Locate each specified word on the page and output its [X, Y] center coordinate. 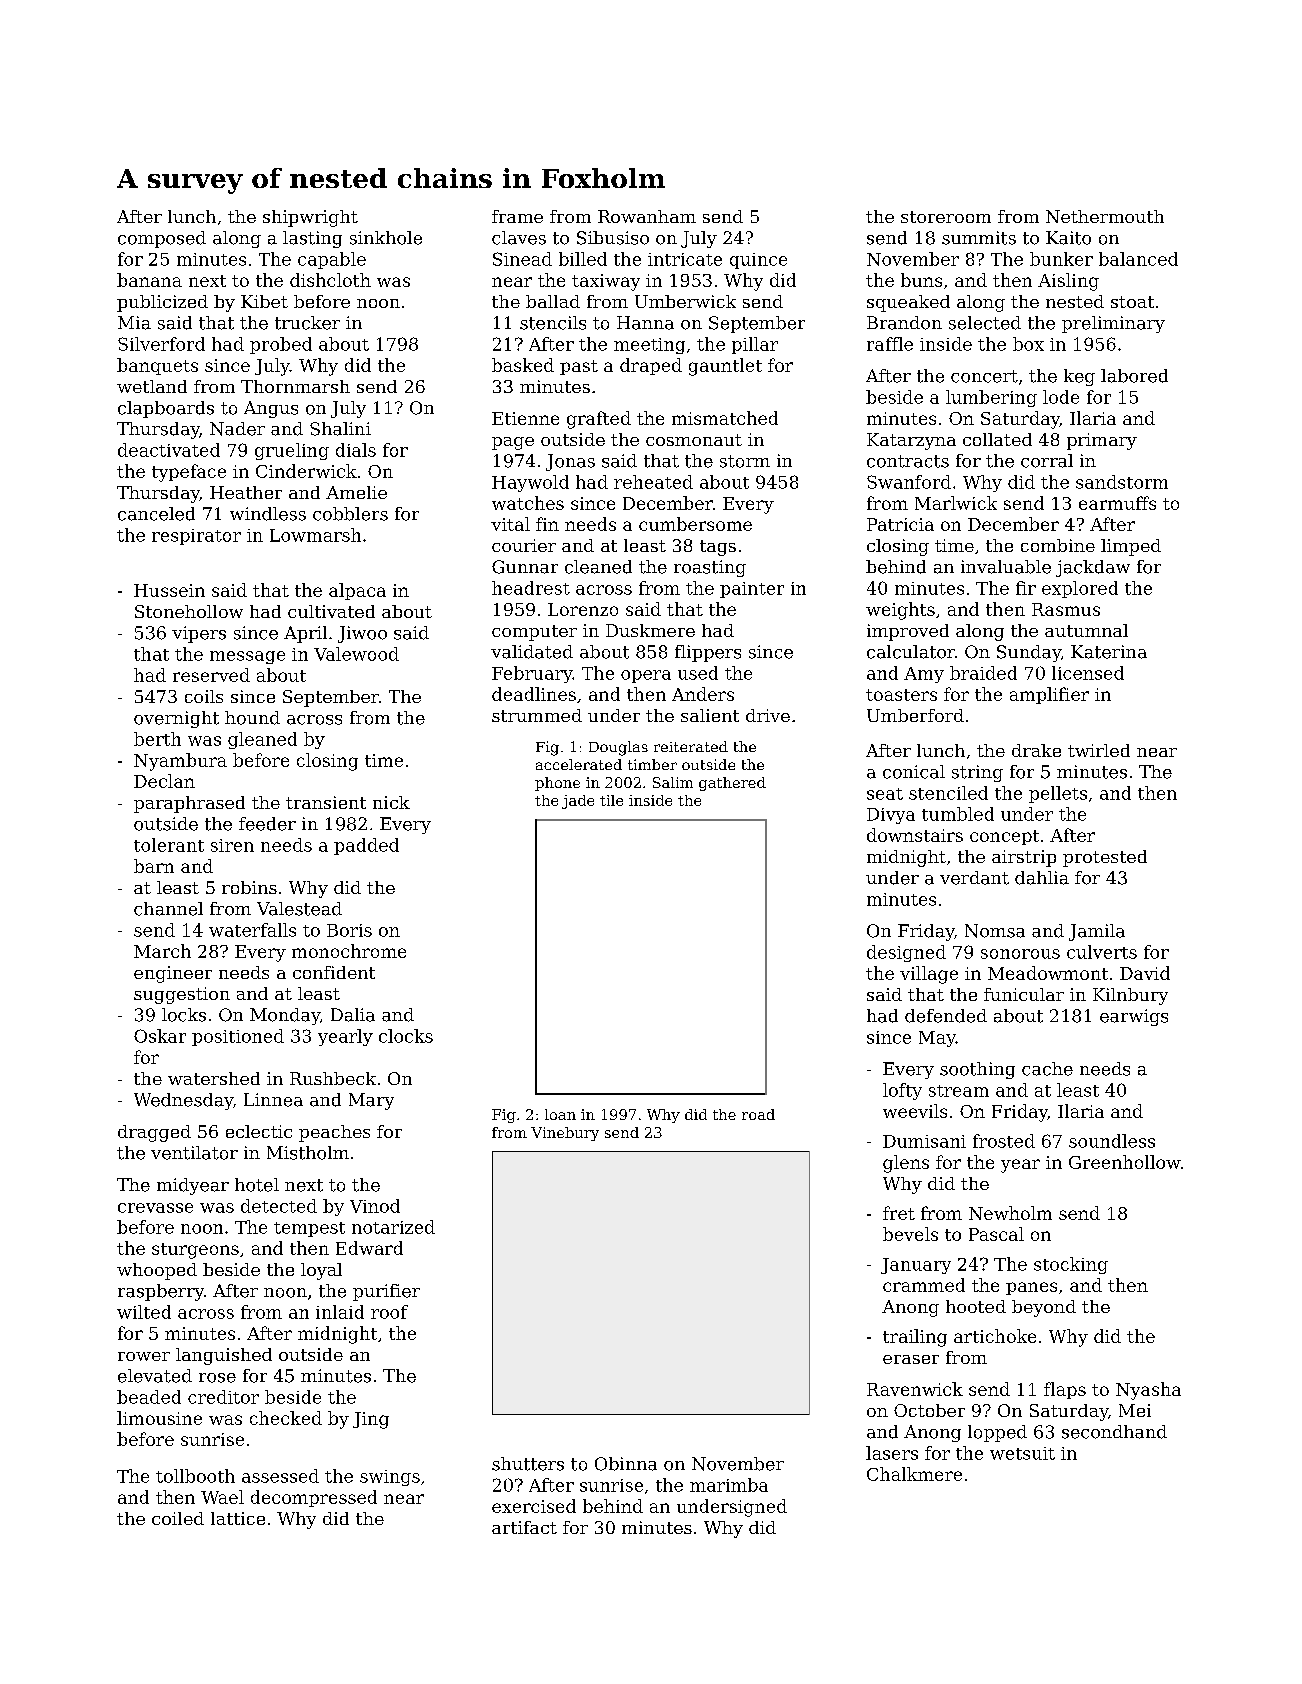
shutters [528, 1464]
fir [1026, 588]
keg [1079, 377]
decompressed [314, 1498]
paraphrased [189, 804]
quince [758, 261]
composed [162, 239]
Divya [891, 816]
